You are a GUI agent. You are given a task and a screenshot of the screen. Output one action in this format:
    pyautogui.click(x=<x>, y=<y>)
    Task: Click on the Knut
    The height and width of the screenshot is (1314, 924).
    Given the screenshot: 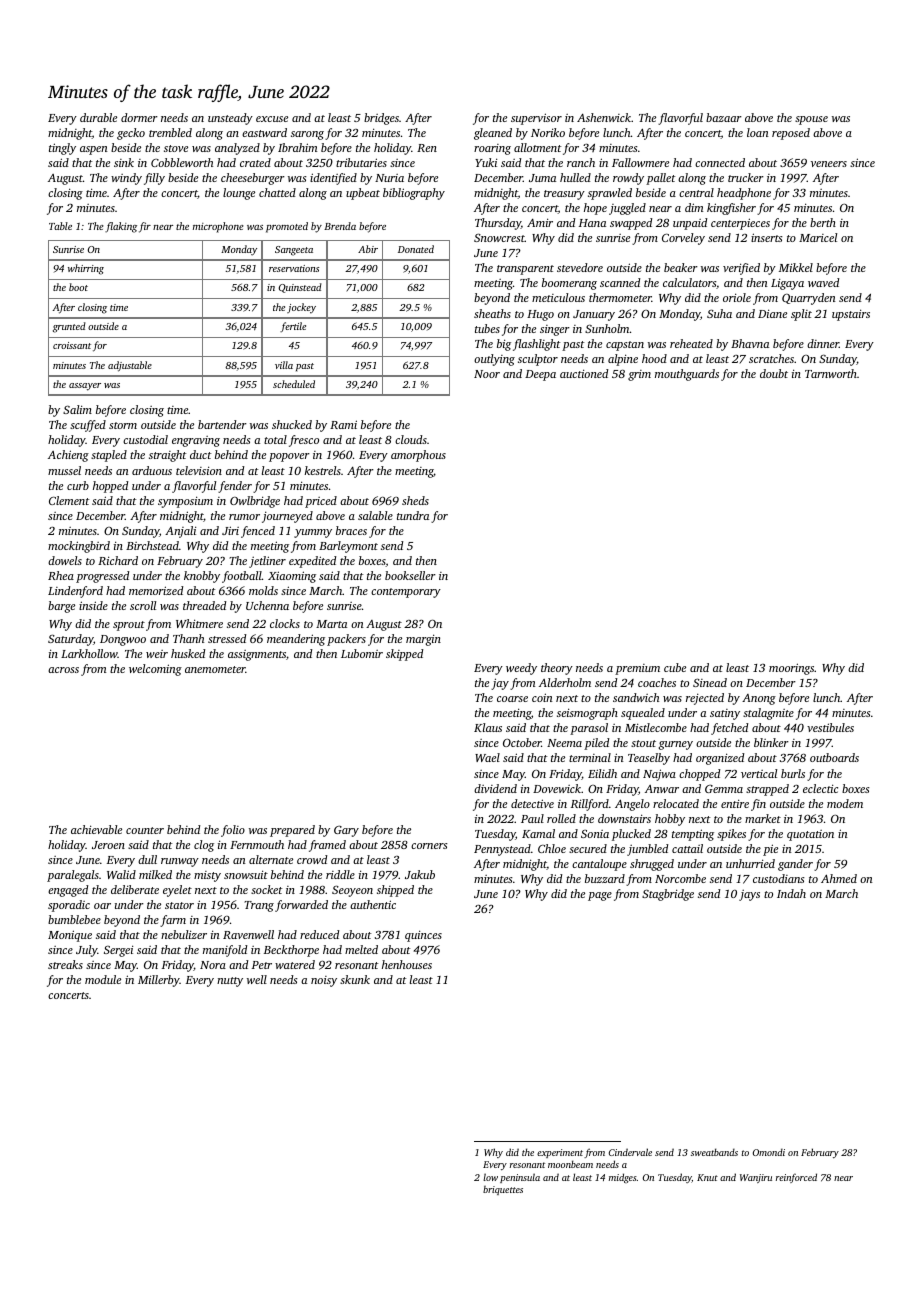 What is the action you would take?
    pyautogui.click(x=707, y=1177)
